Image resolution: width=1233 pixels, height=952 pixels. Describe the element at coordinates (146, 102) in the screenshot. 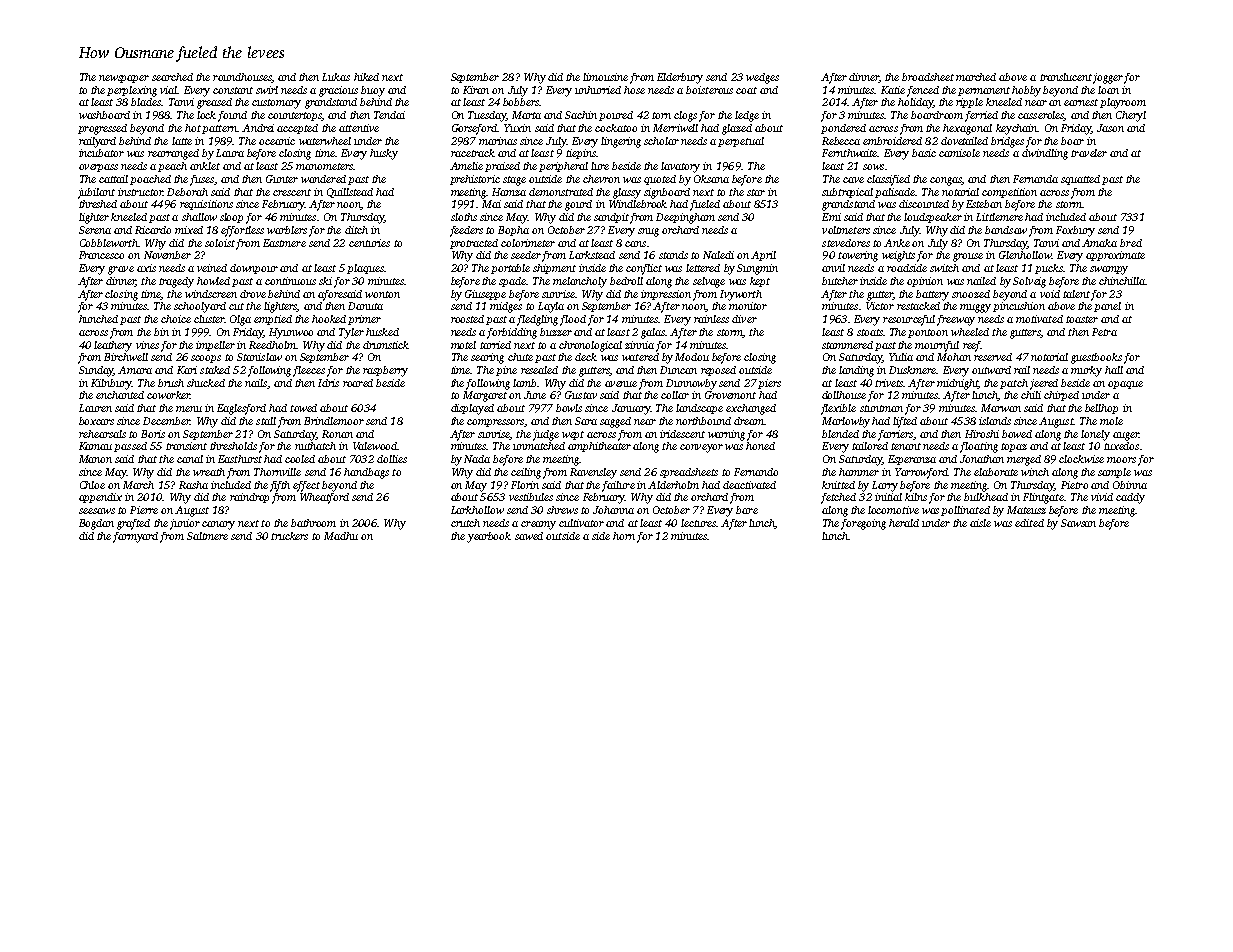

I see `blades` at that location.
